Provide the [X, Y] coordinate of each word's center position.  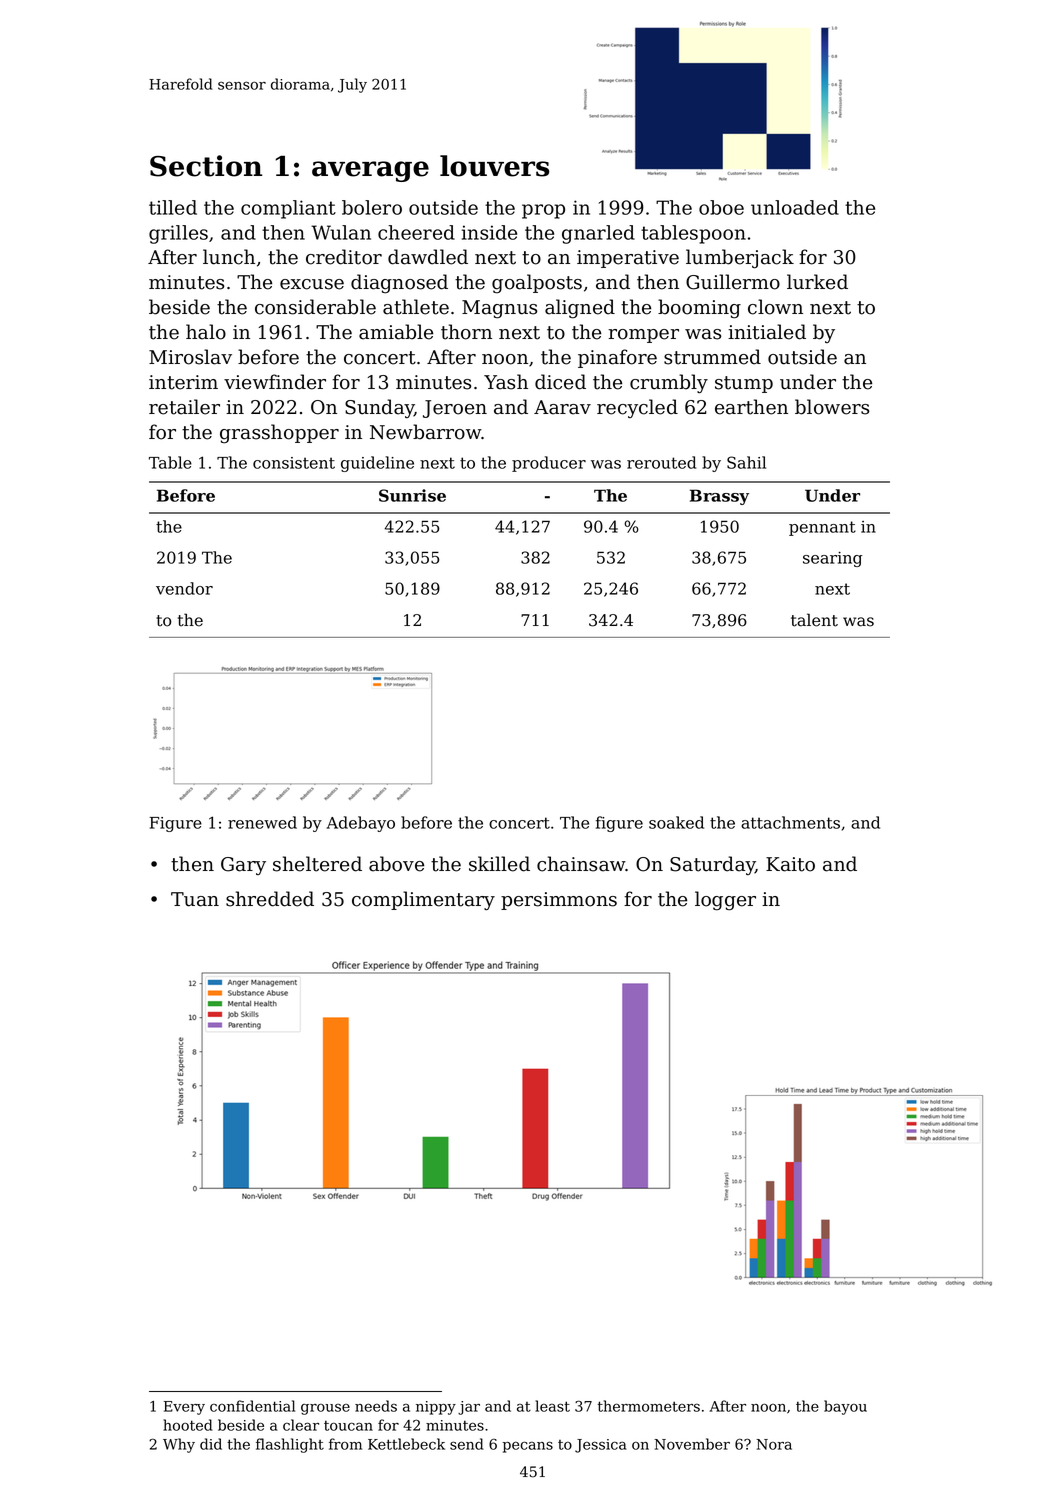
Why [179, 1445]
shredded [270, 899]
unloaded [795, 207]
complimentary [423, 901]
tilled [173, 207]
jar [469, 1408]
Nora [774, 1444]
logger [725, 901]
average [370, 171]
